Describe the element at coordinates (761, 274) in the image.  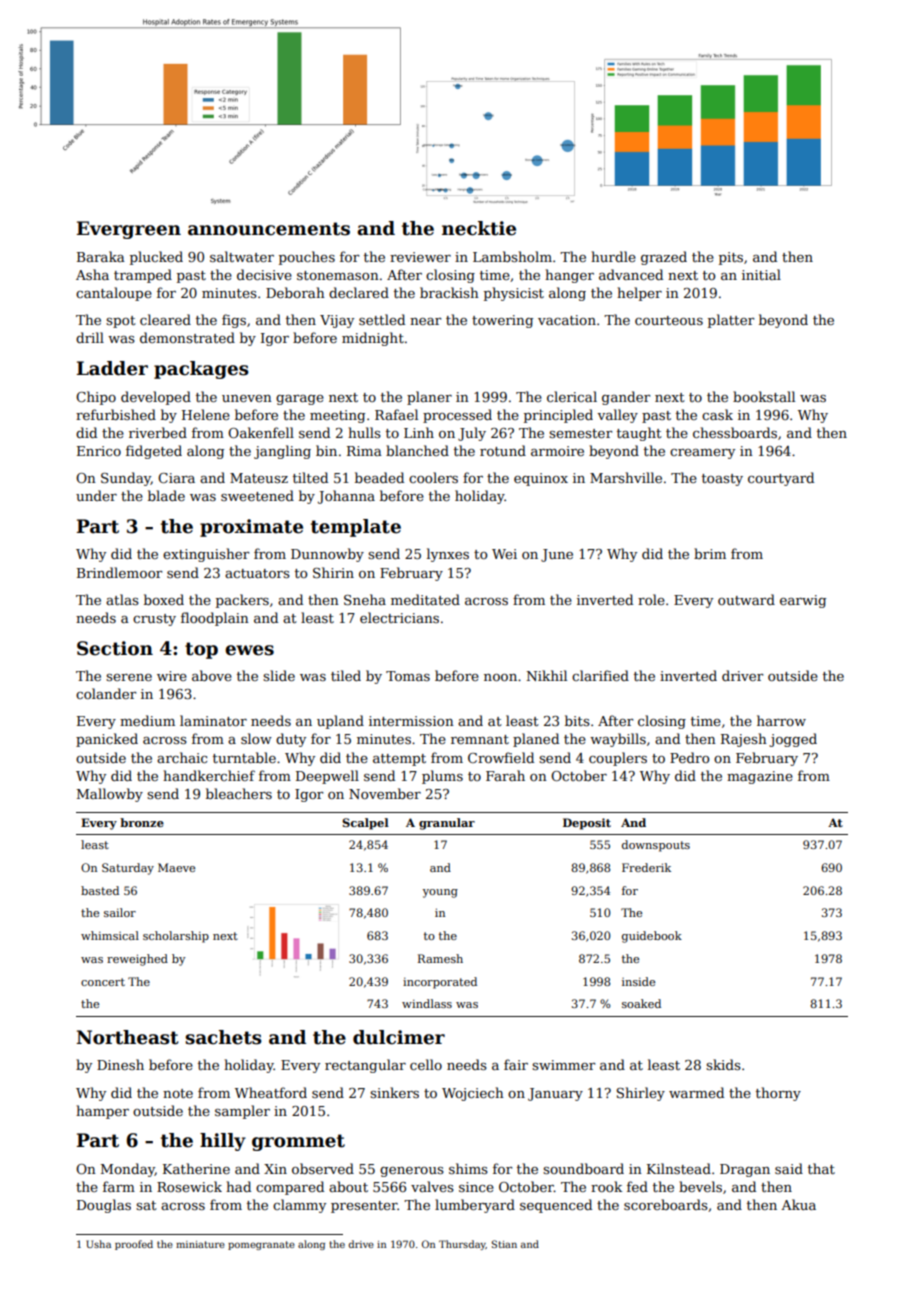
I see `initial` at that location.
